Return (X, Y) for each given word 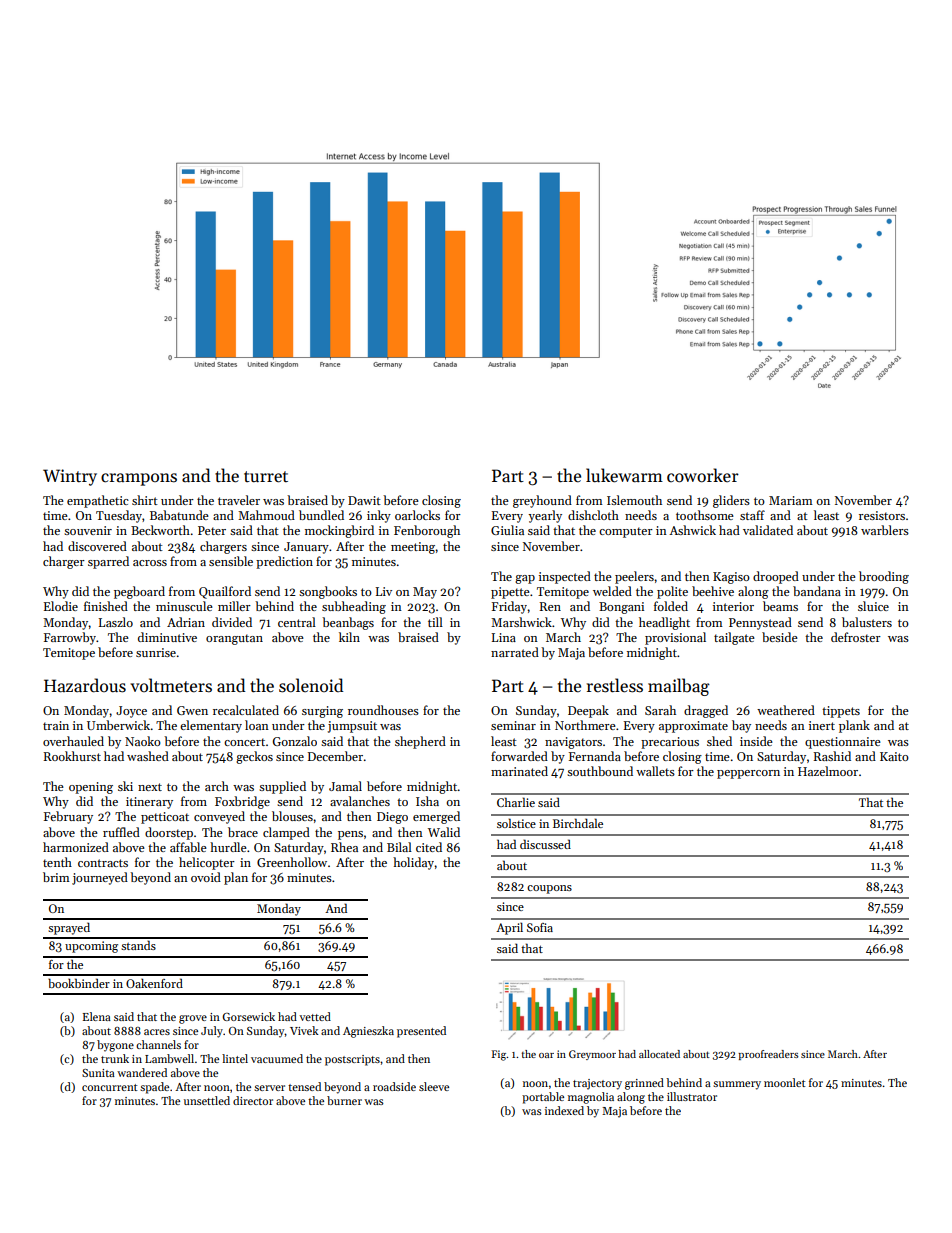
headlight (664, 623)
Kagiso (731, 578)
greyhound (542, 501)
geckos (254, 757)
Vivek (304, 1030)
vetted (315, 1016)
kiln (349, 637)
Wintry (70, 477)
